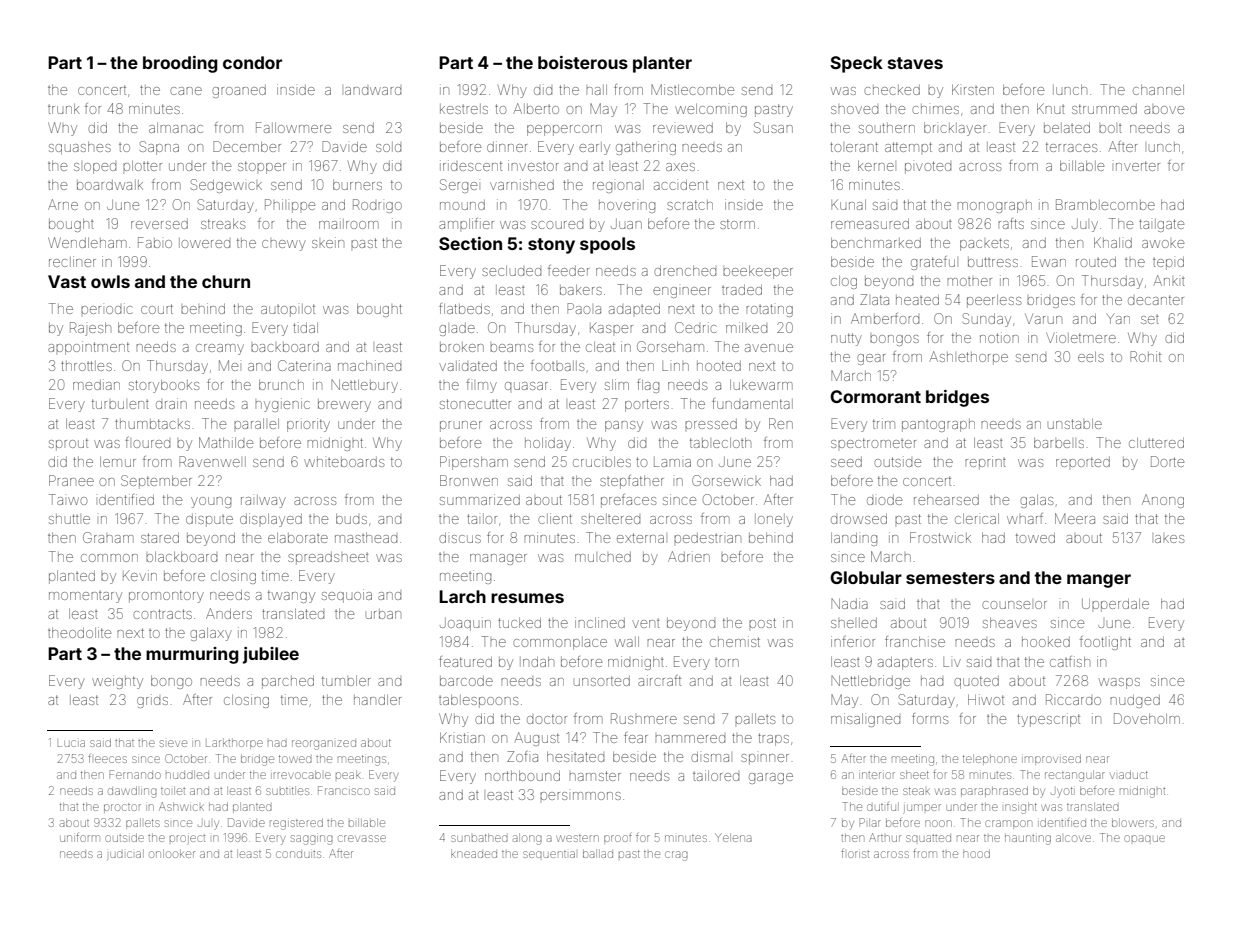  I want to click on buds, so click(351, 519).
